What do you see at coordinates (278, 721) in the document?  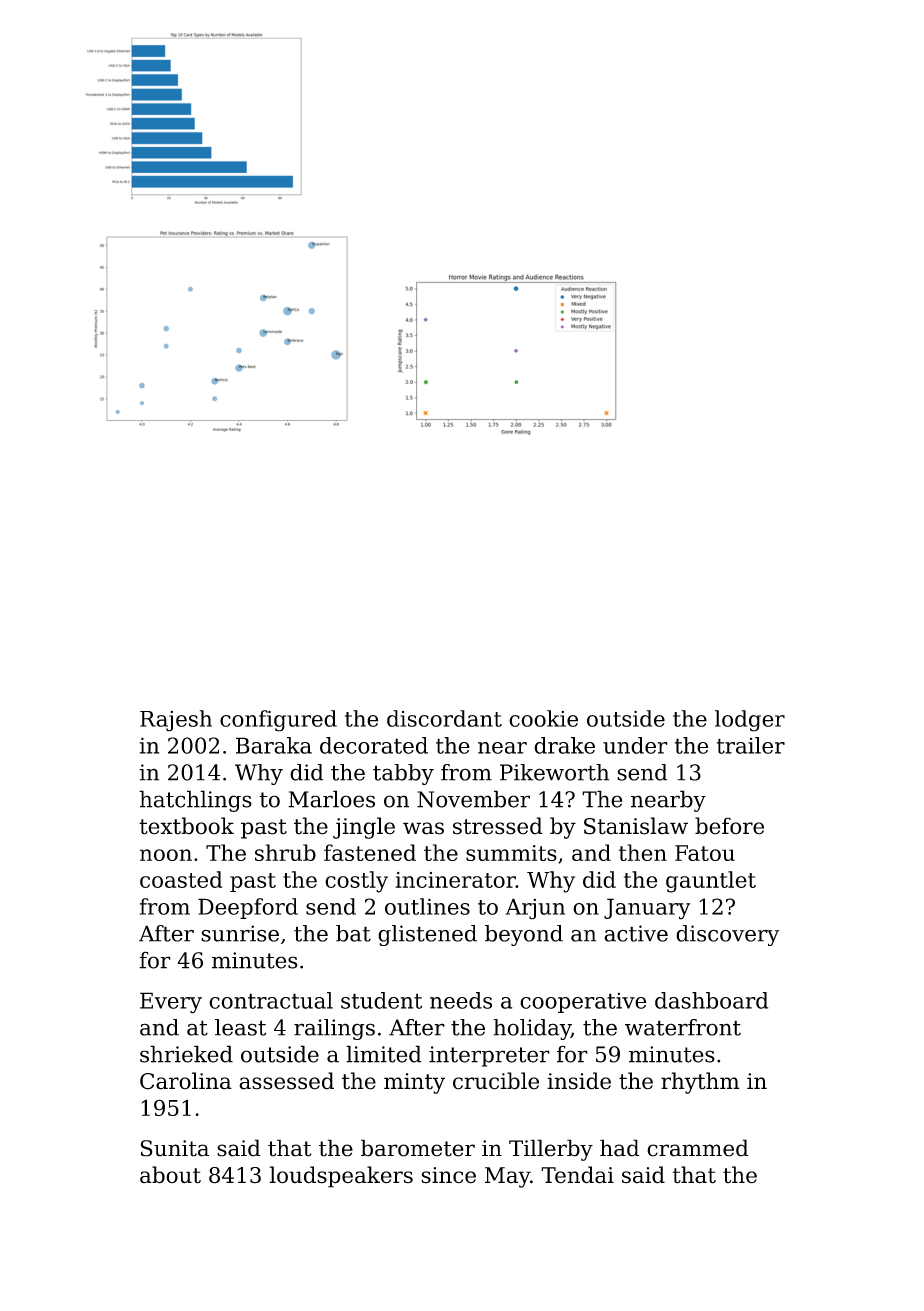 I see `configured` at bounding box center [278, 721].
